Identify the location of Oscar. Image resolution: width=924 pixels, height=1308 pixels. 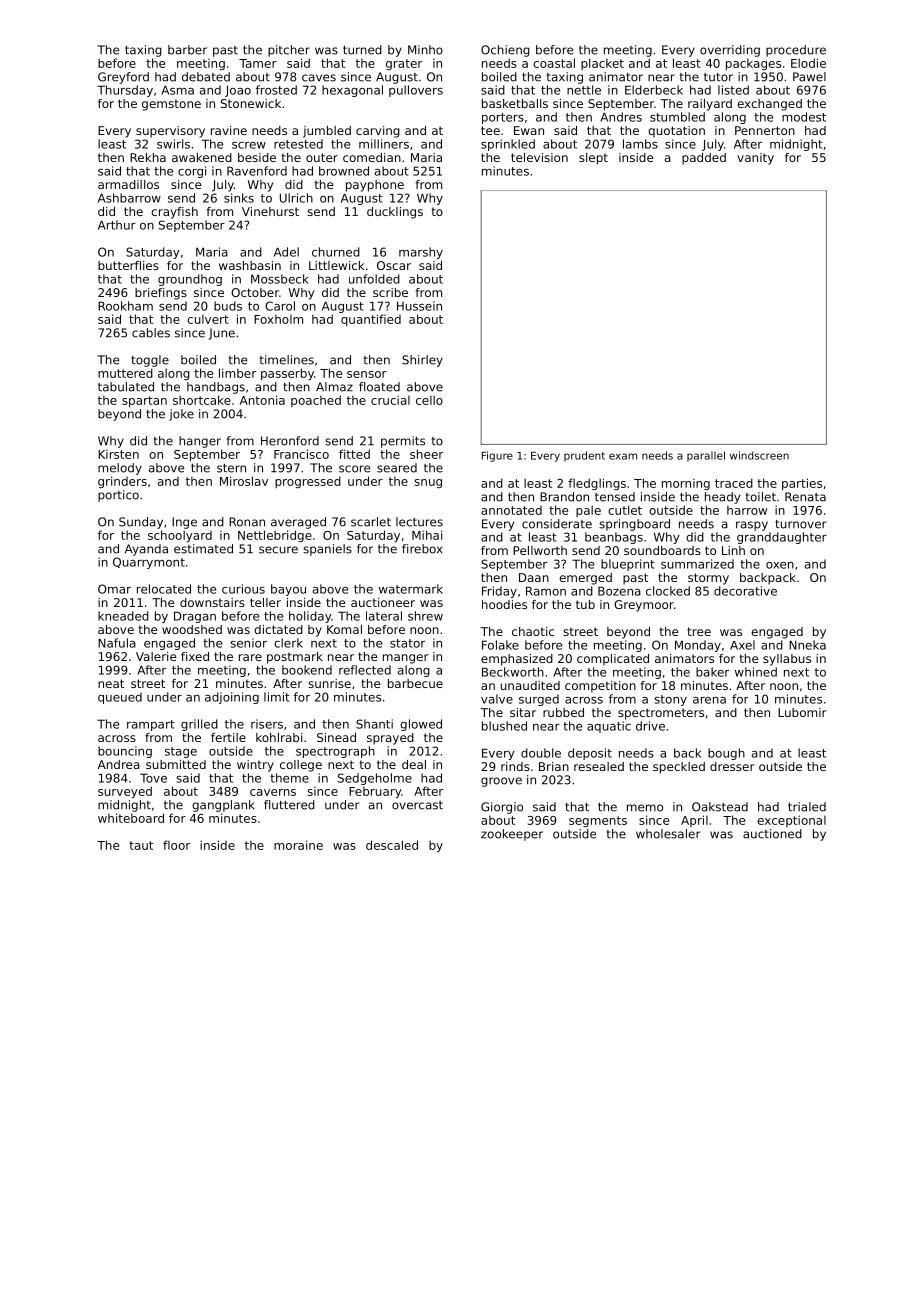
(394, 265).
